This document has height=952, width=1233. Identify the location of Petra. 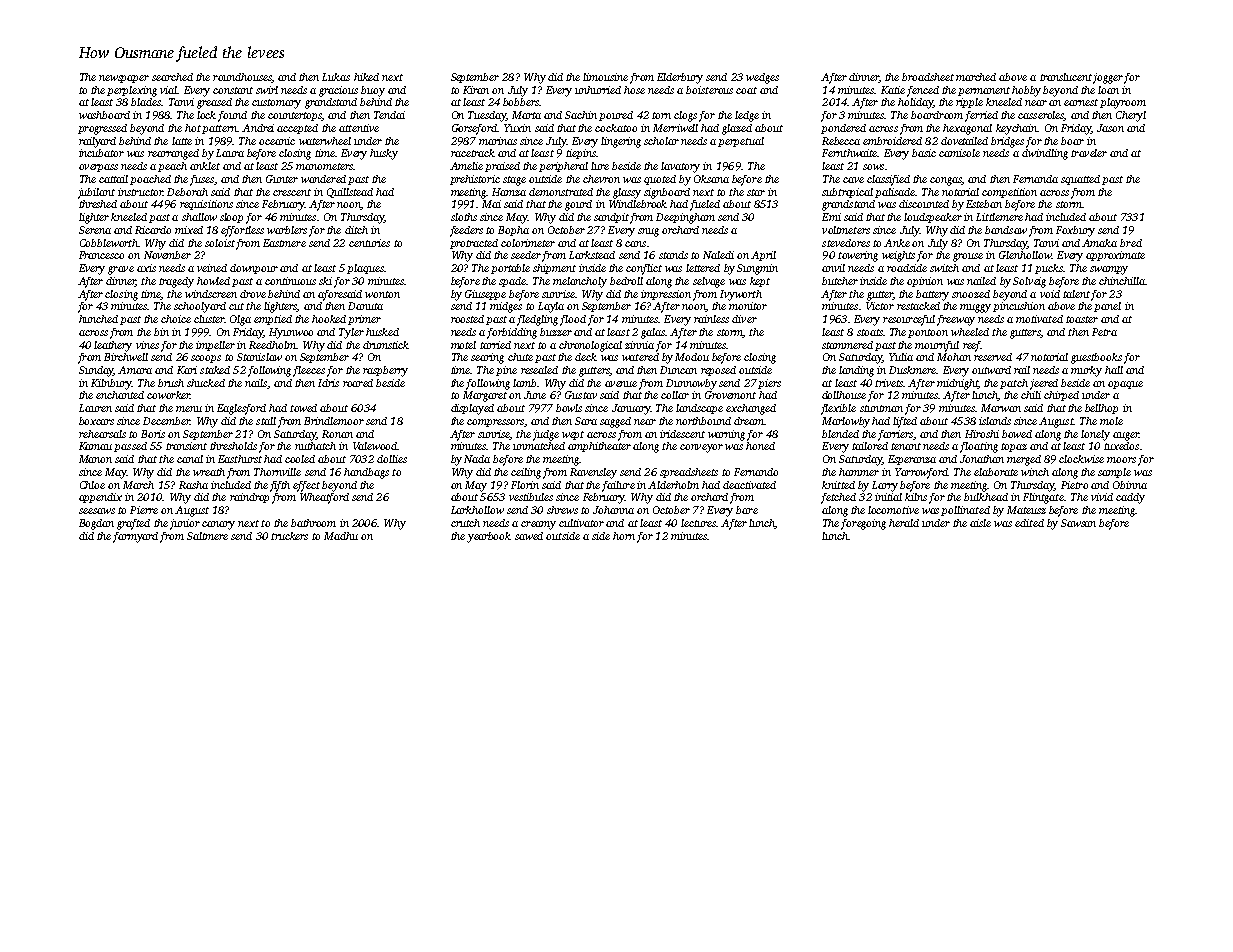
(1104, 332).
